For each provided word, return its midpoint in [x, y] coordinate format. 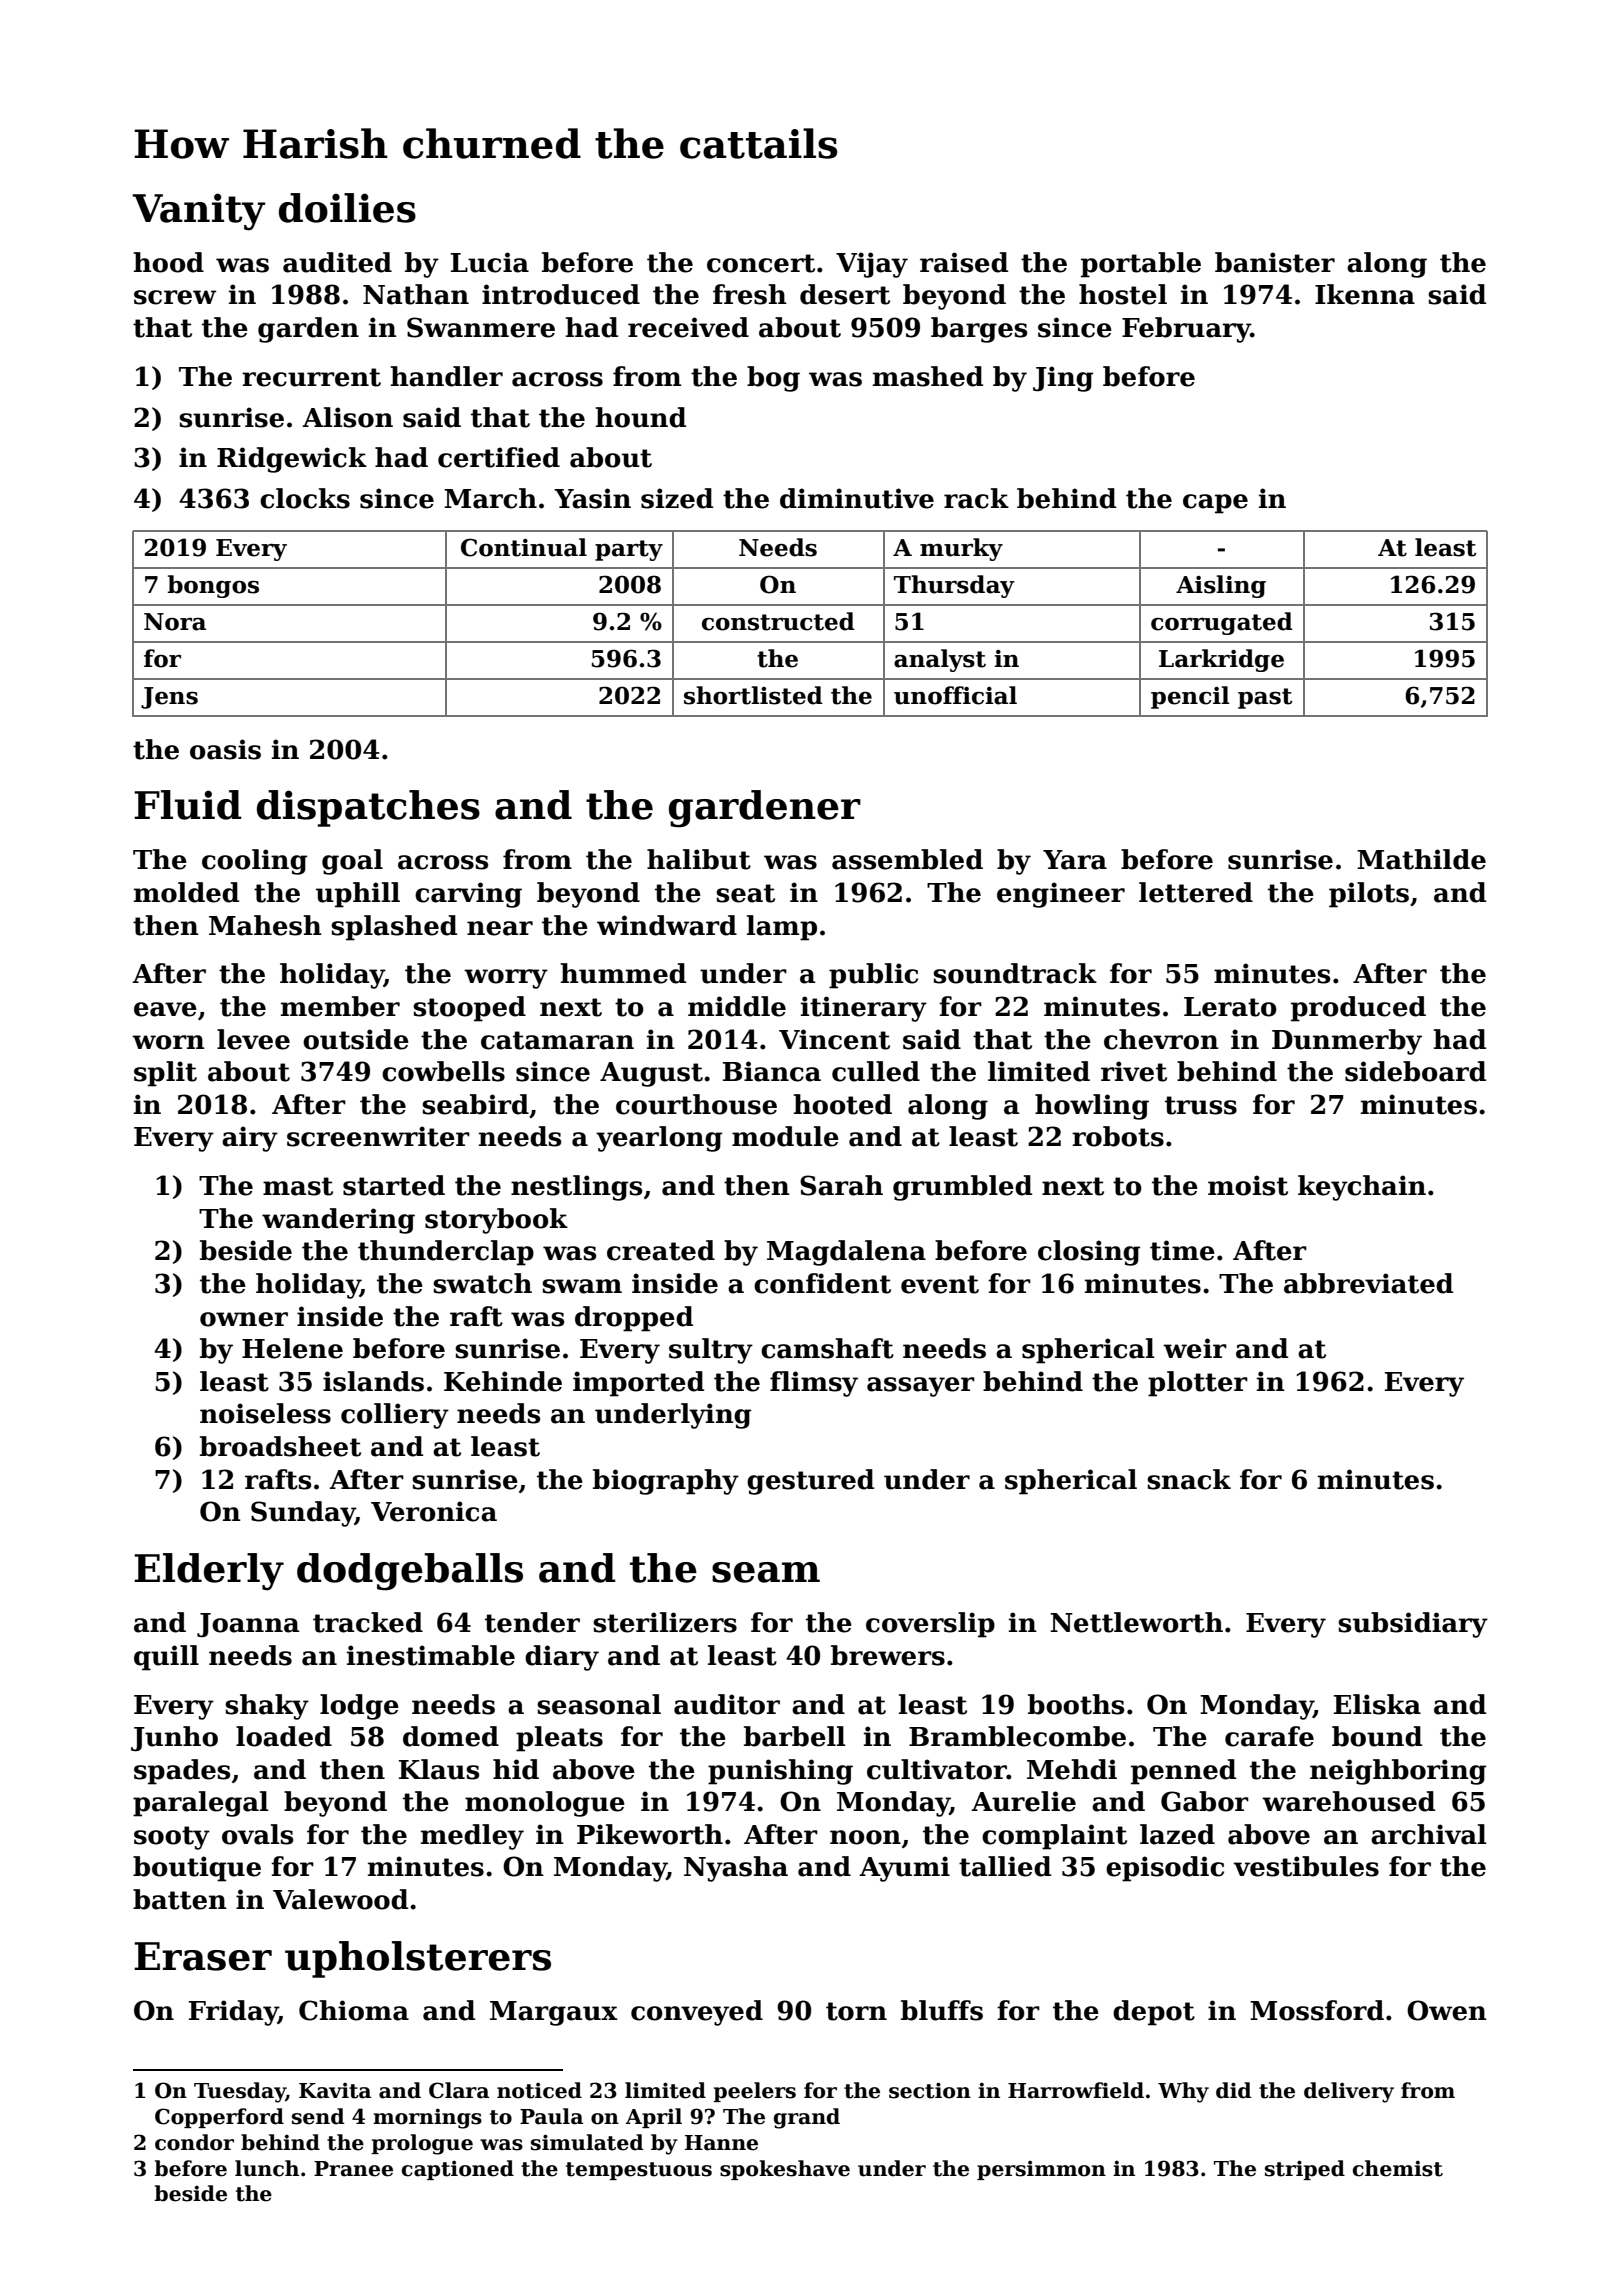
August [651, 1074]
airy [250, 1139]
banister [1275, 262]
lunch [267, 2168]
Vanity [199, 212]
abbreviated [1368, 1283]
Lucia [490, 262]
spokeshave [785, 2170]
